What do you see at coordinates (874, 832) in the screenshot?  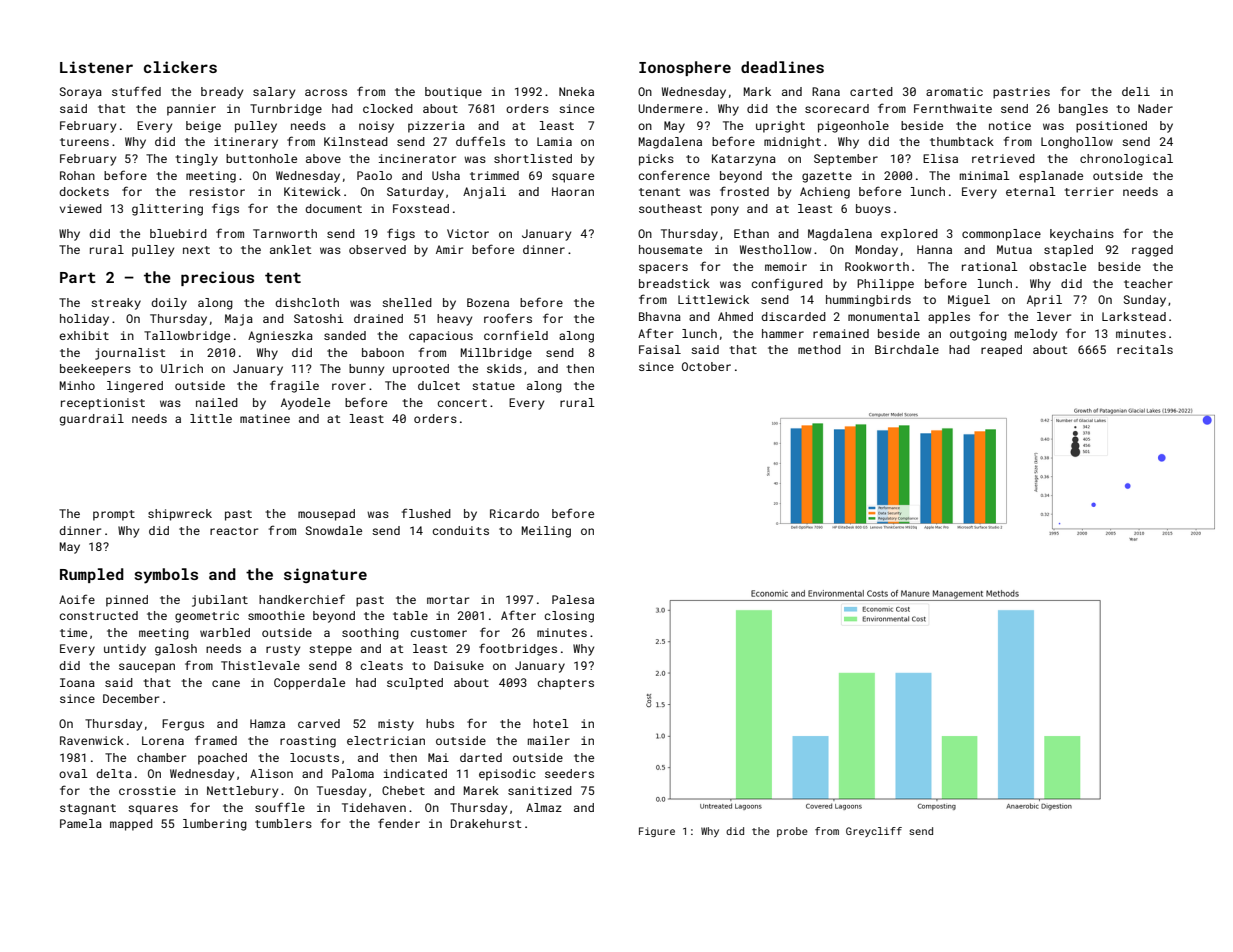 I see `Greycliff` at bounding box center [874, 832].
